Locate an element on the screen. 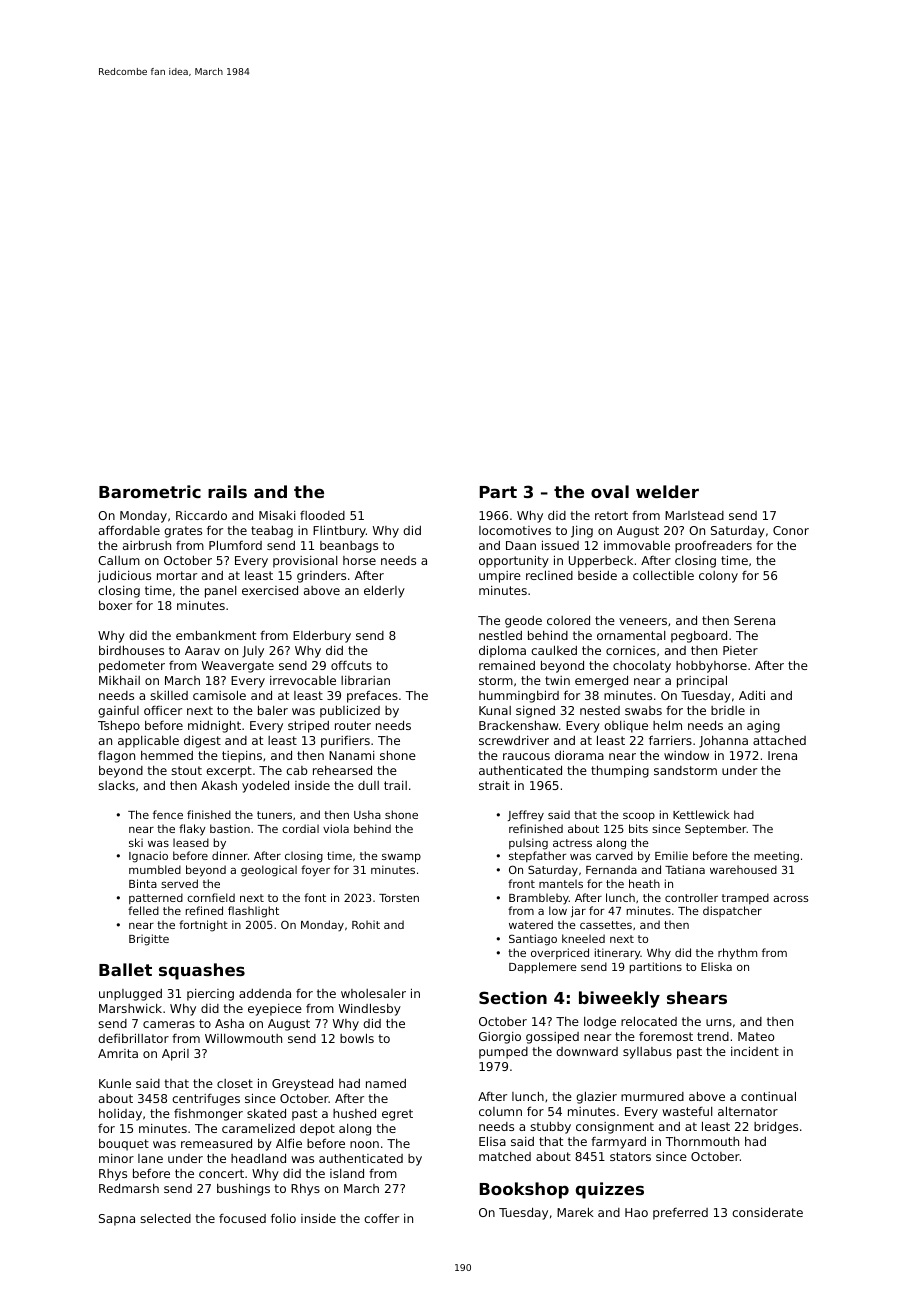 This screenshot has height=1316, width=908. bouquet is located at coordinates (124, 1145).
